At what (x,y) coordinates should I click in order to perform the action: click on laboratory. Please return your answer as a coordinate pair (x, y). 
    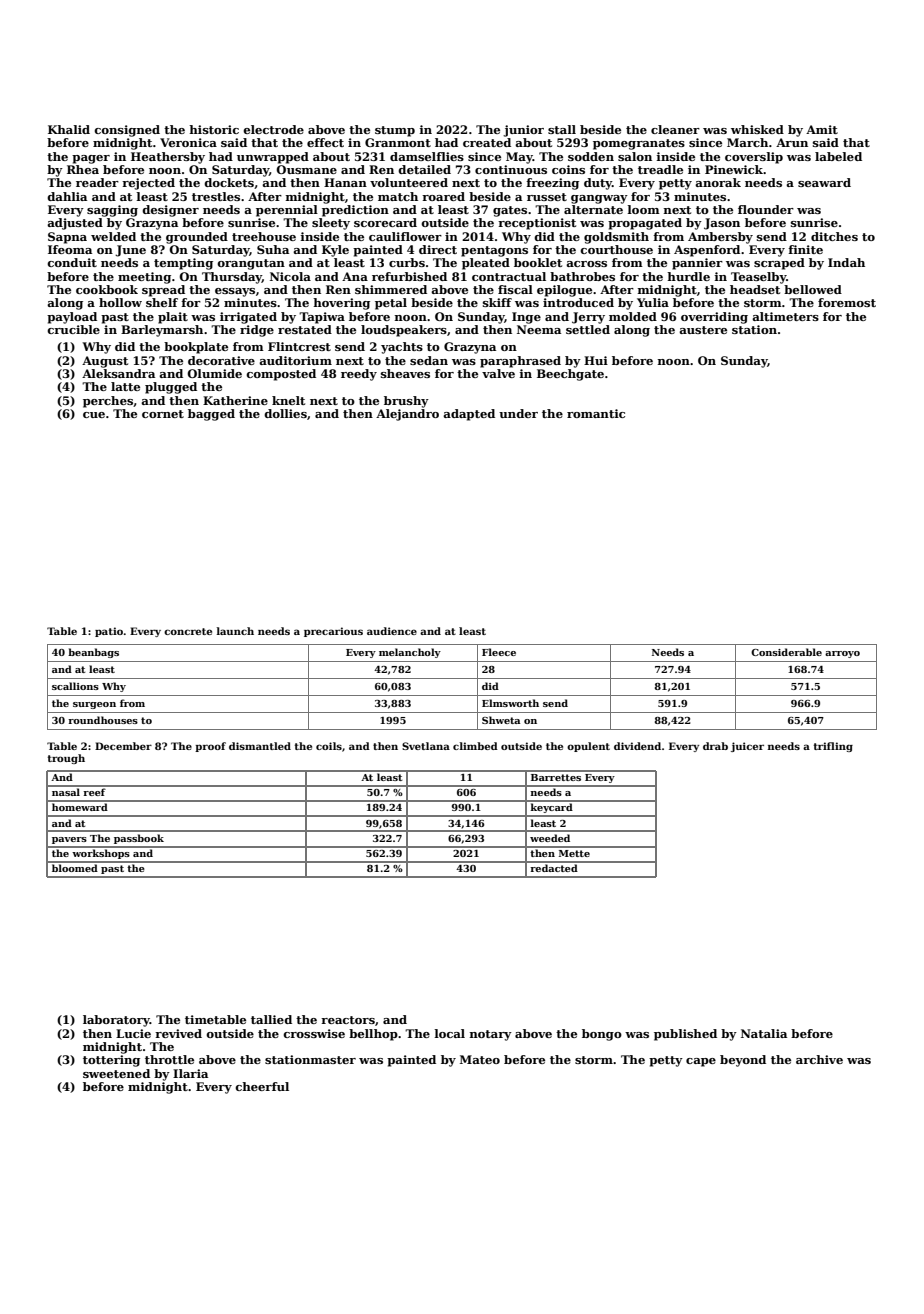
    Looking at the image, I should click on (116, 1021).
